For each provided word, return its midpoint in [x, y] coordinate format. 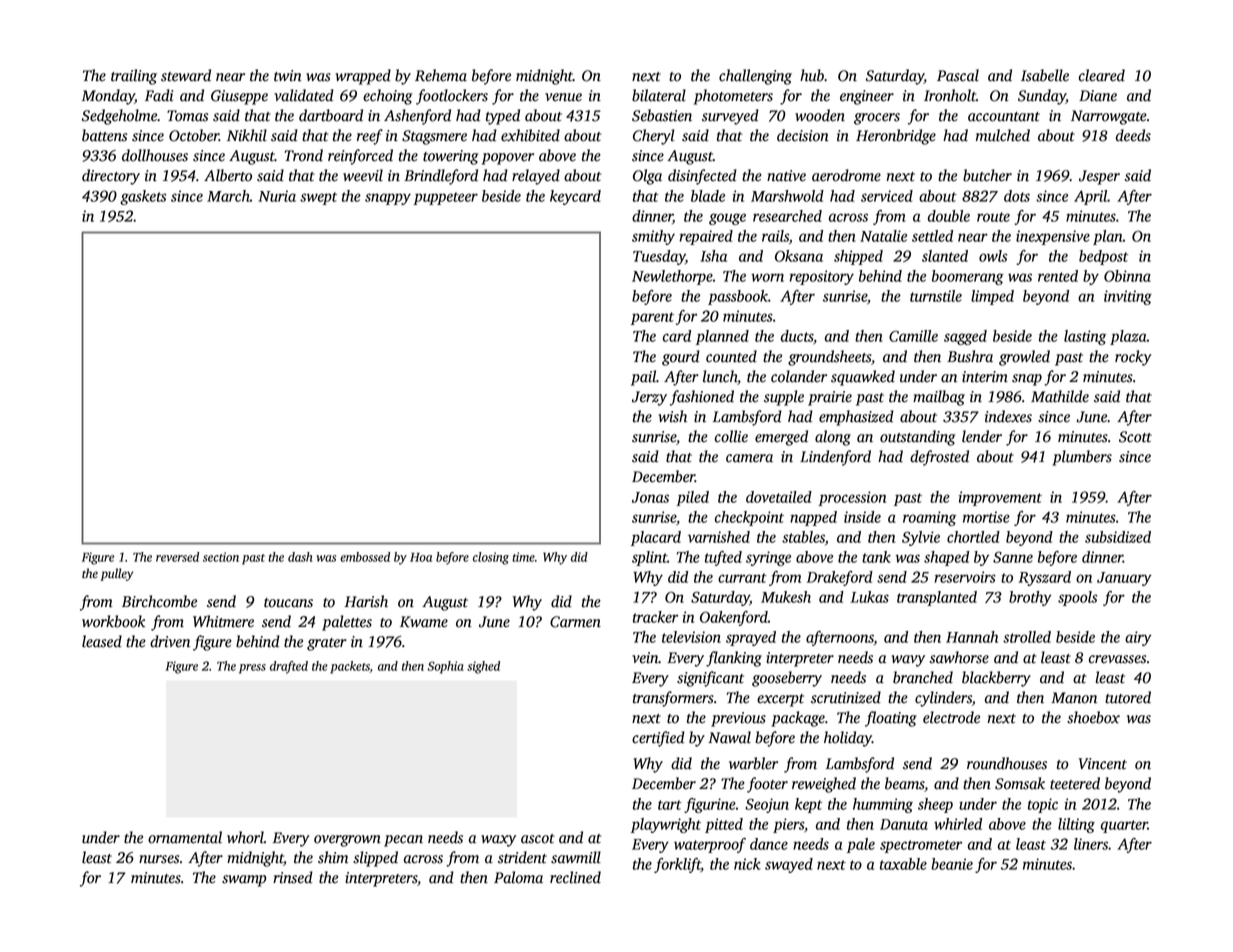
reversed [177, 557]
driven [170, 641]
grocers [877, 119]
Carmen [575, 622]
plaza [1128, 337]
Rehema [441, 75]
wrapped [363, 77]
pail [643, 378]
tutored [1128, 697]
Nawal [729, 737]
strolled [1027, 637]
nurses [159, 859]
